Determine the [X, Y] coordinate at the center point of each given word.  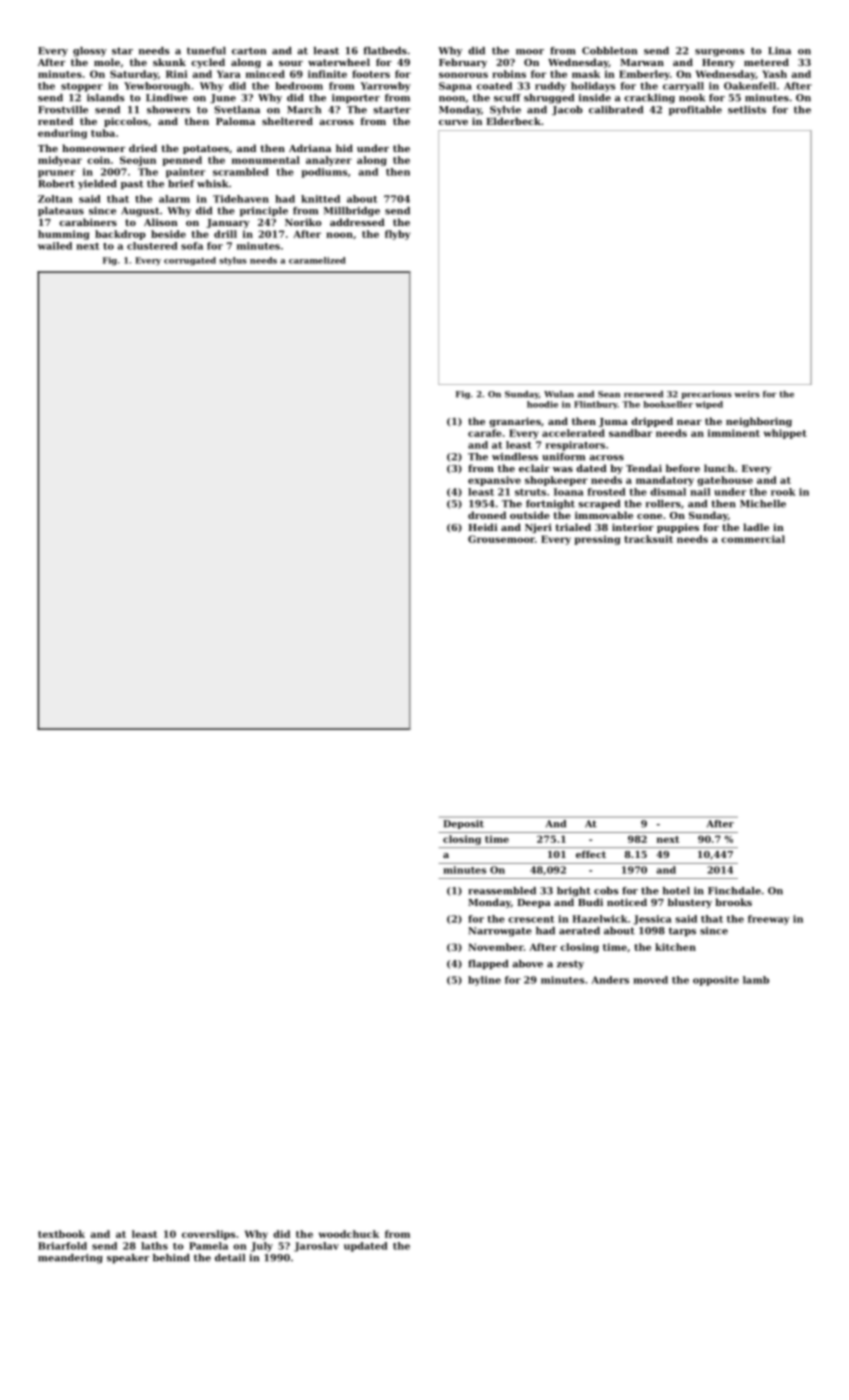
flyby [397, 235]
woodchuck [349, 1234]
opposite [716, 981]
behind [171, 1258]
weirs [747, 394]
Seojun [138, 161]
